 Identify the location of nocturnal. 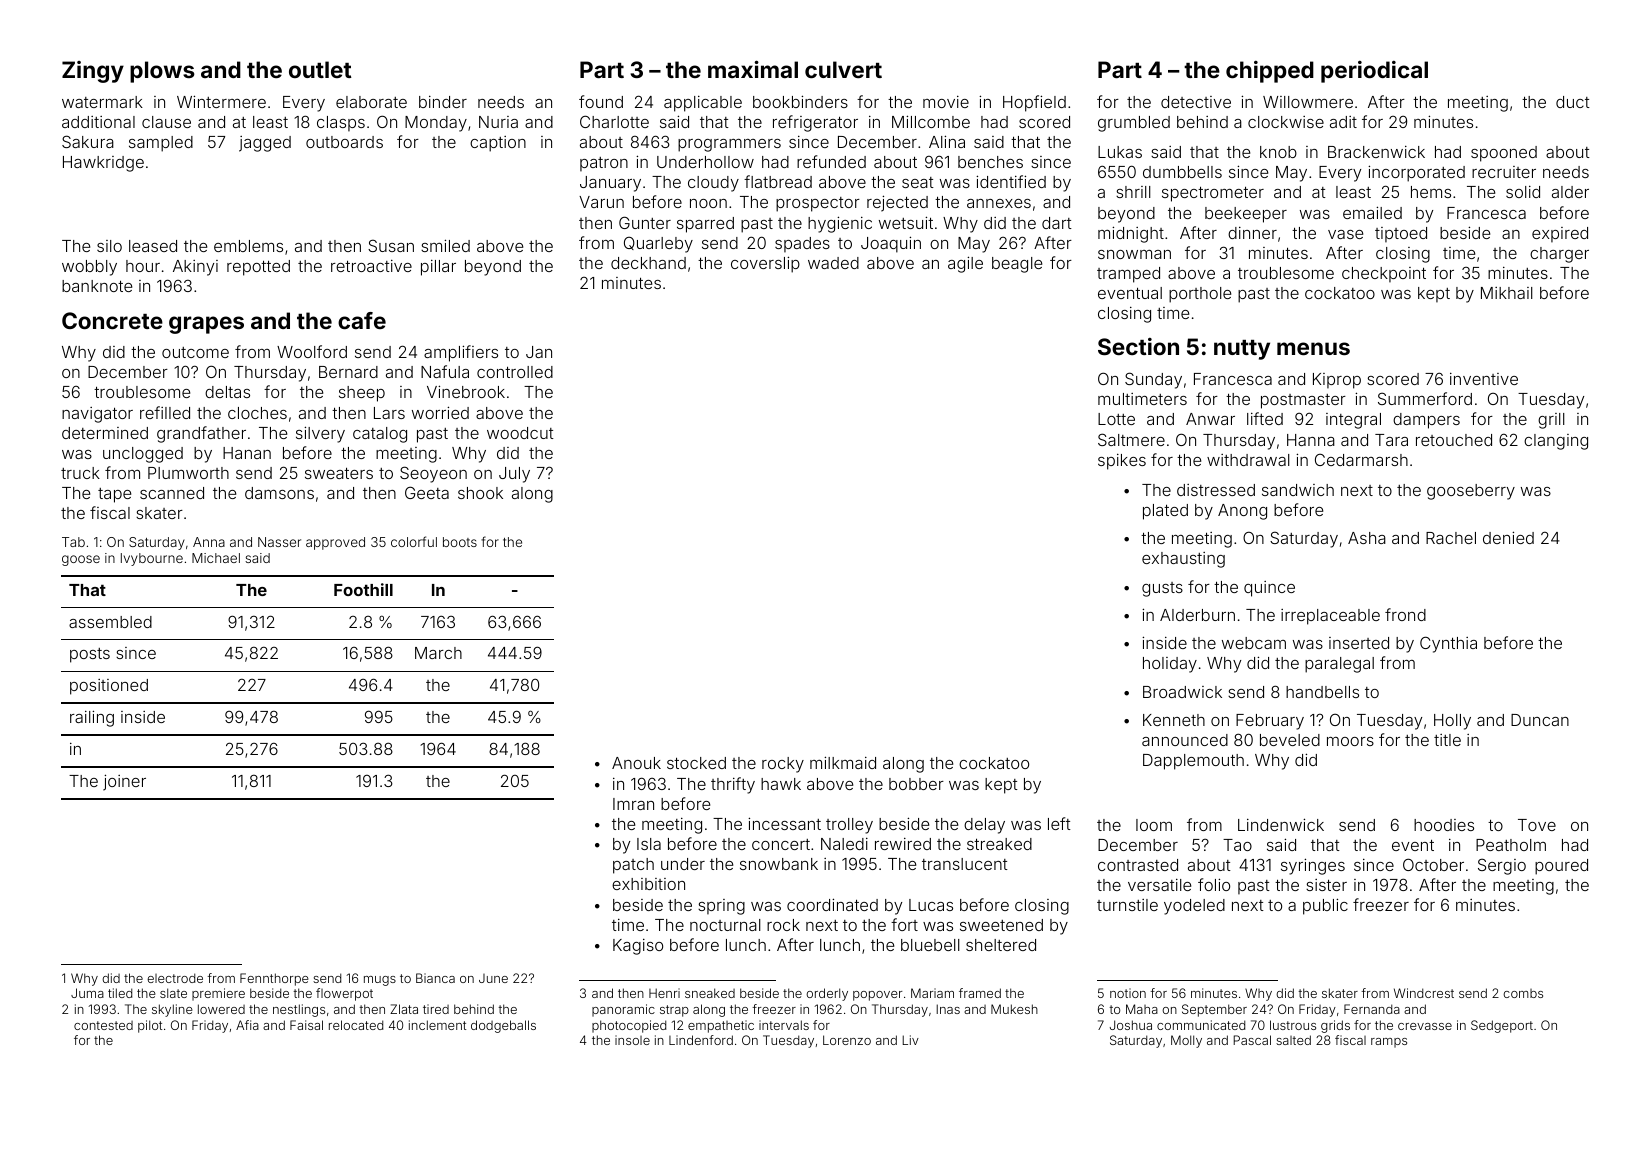
(725, 925).
